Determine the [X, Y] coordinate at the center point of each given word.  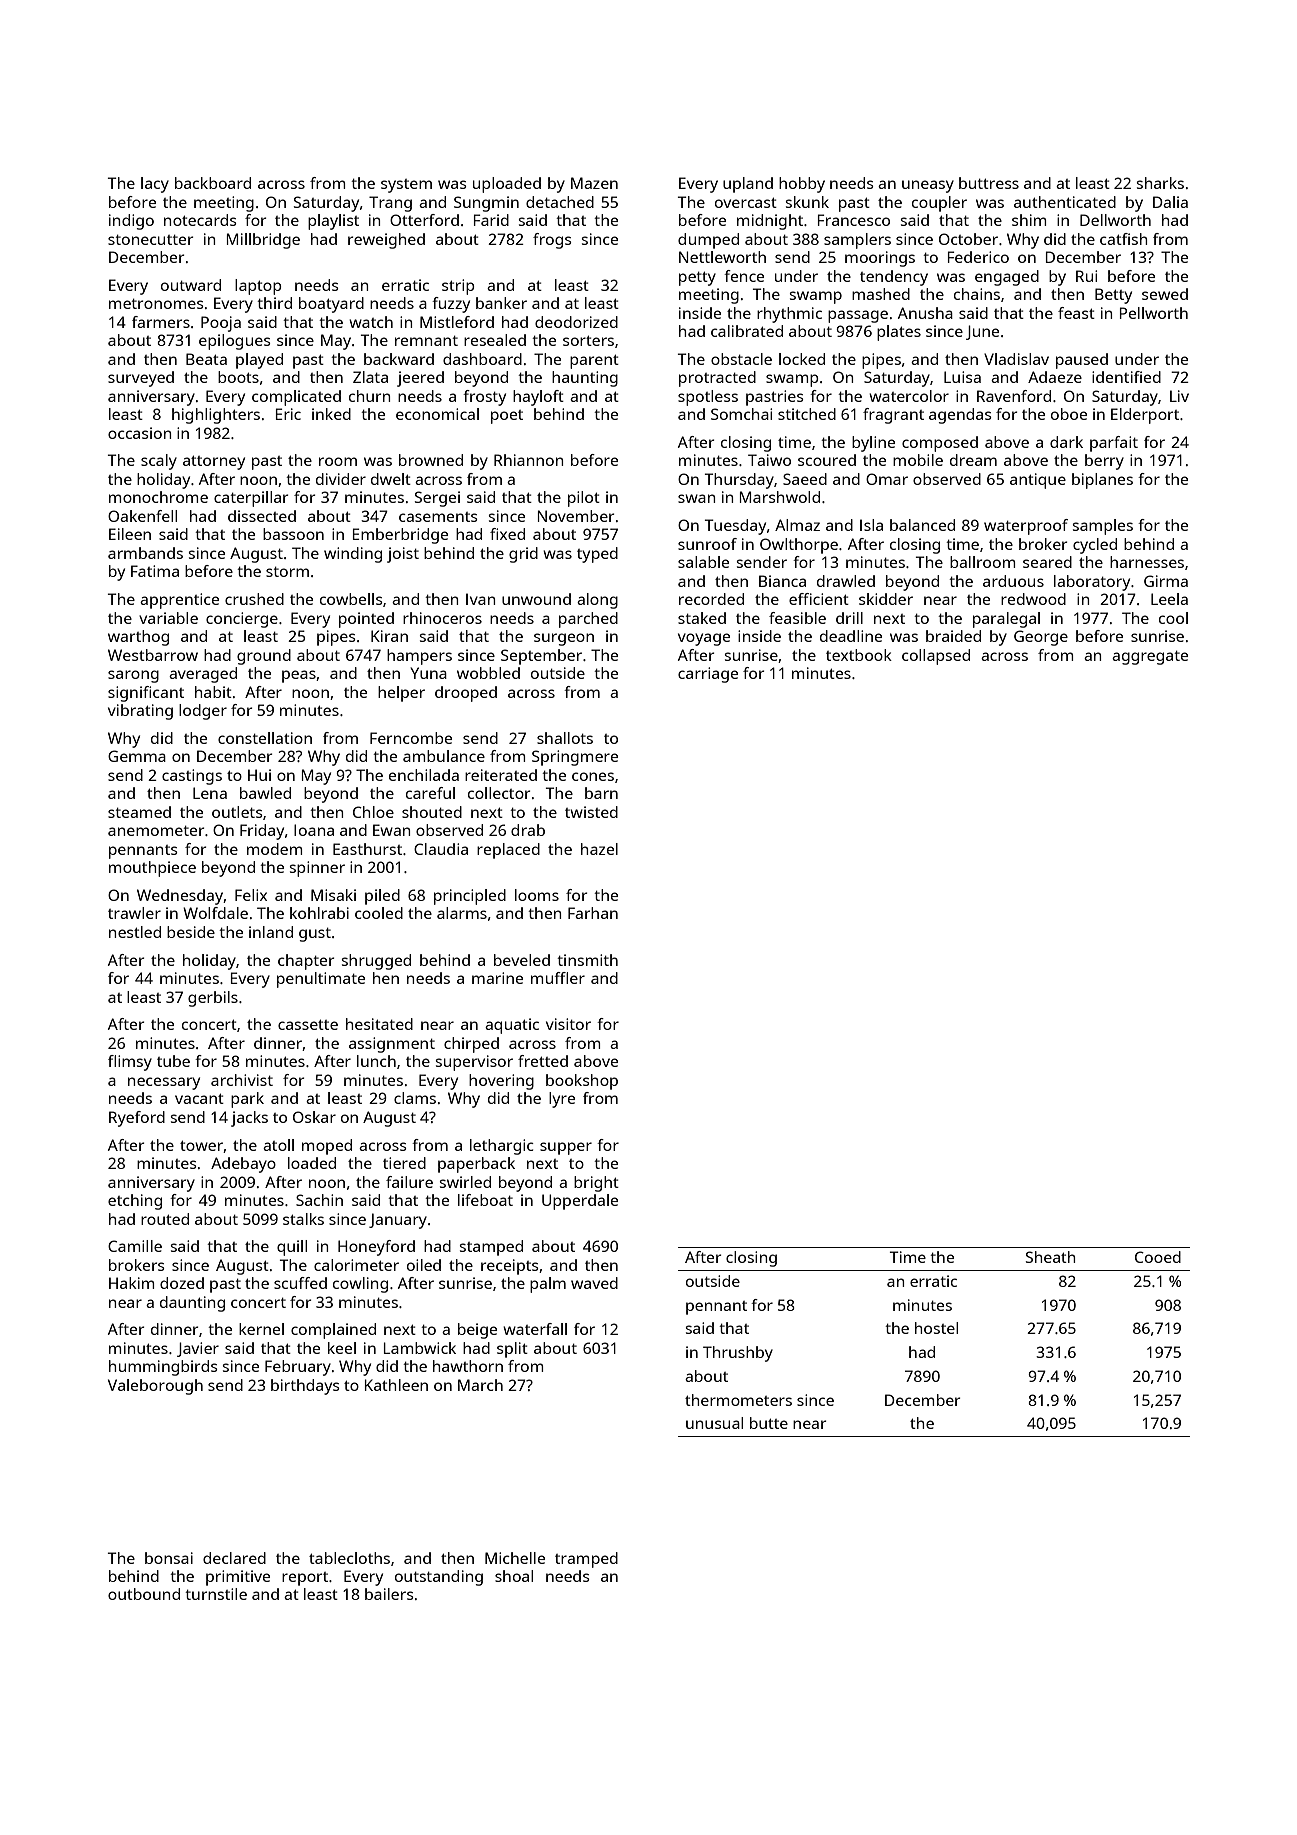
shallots [565, 738]
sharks [1160, 183]
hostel [936, 1328]
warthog [138, 638]
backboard [213, 183]
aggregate [1150, 658]
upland [748, 185]
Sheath [1050, 1257]
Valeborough [155, 1387]
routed [165, 1219]
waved [594, 1283]
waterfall [535, 1329]
